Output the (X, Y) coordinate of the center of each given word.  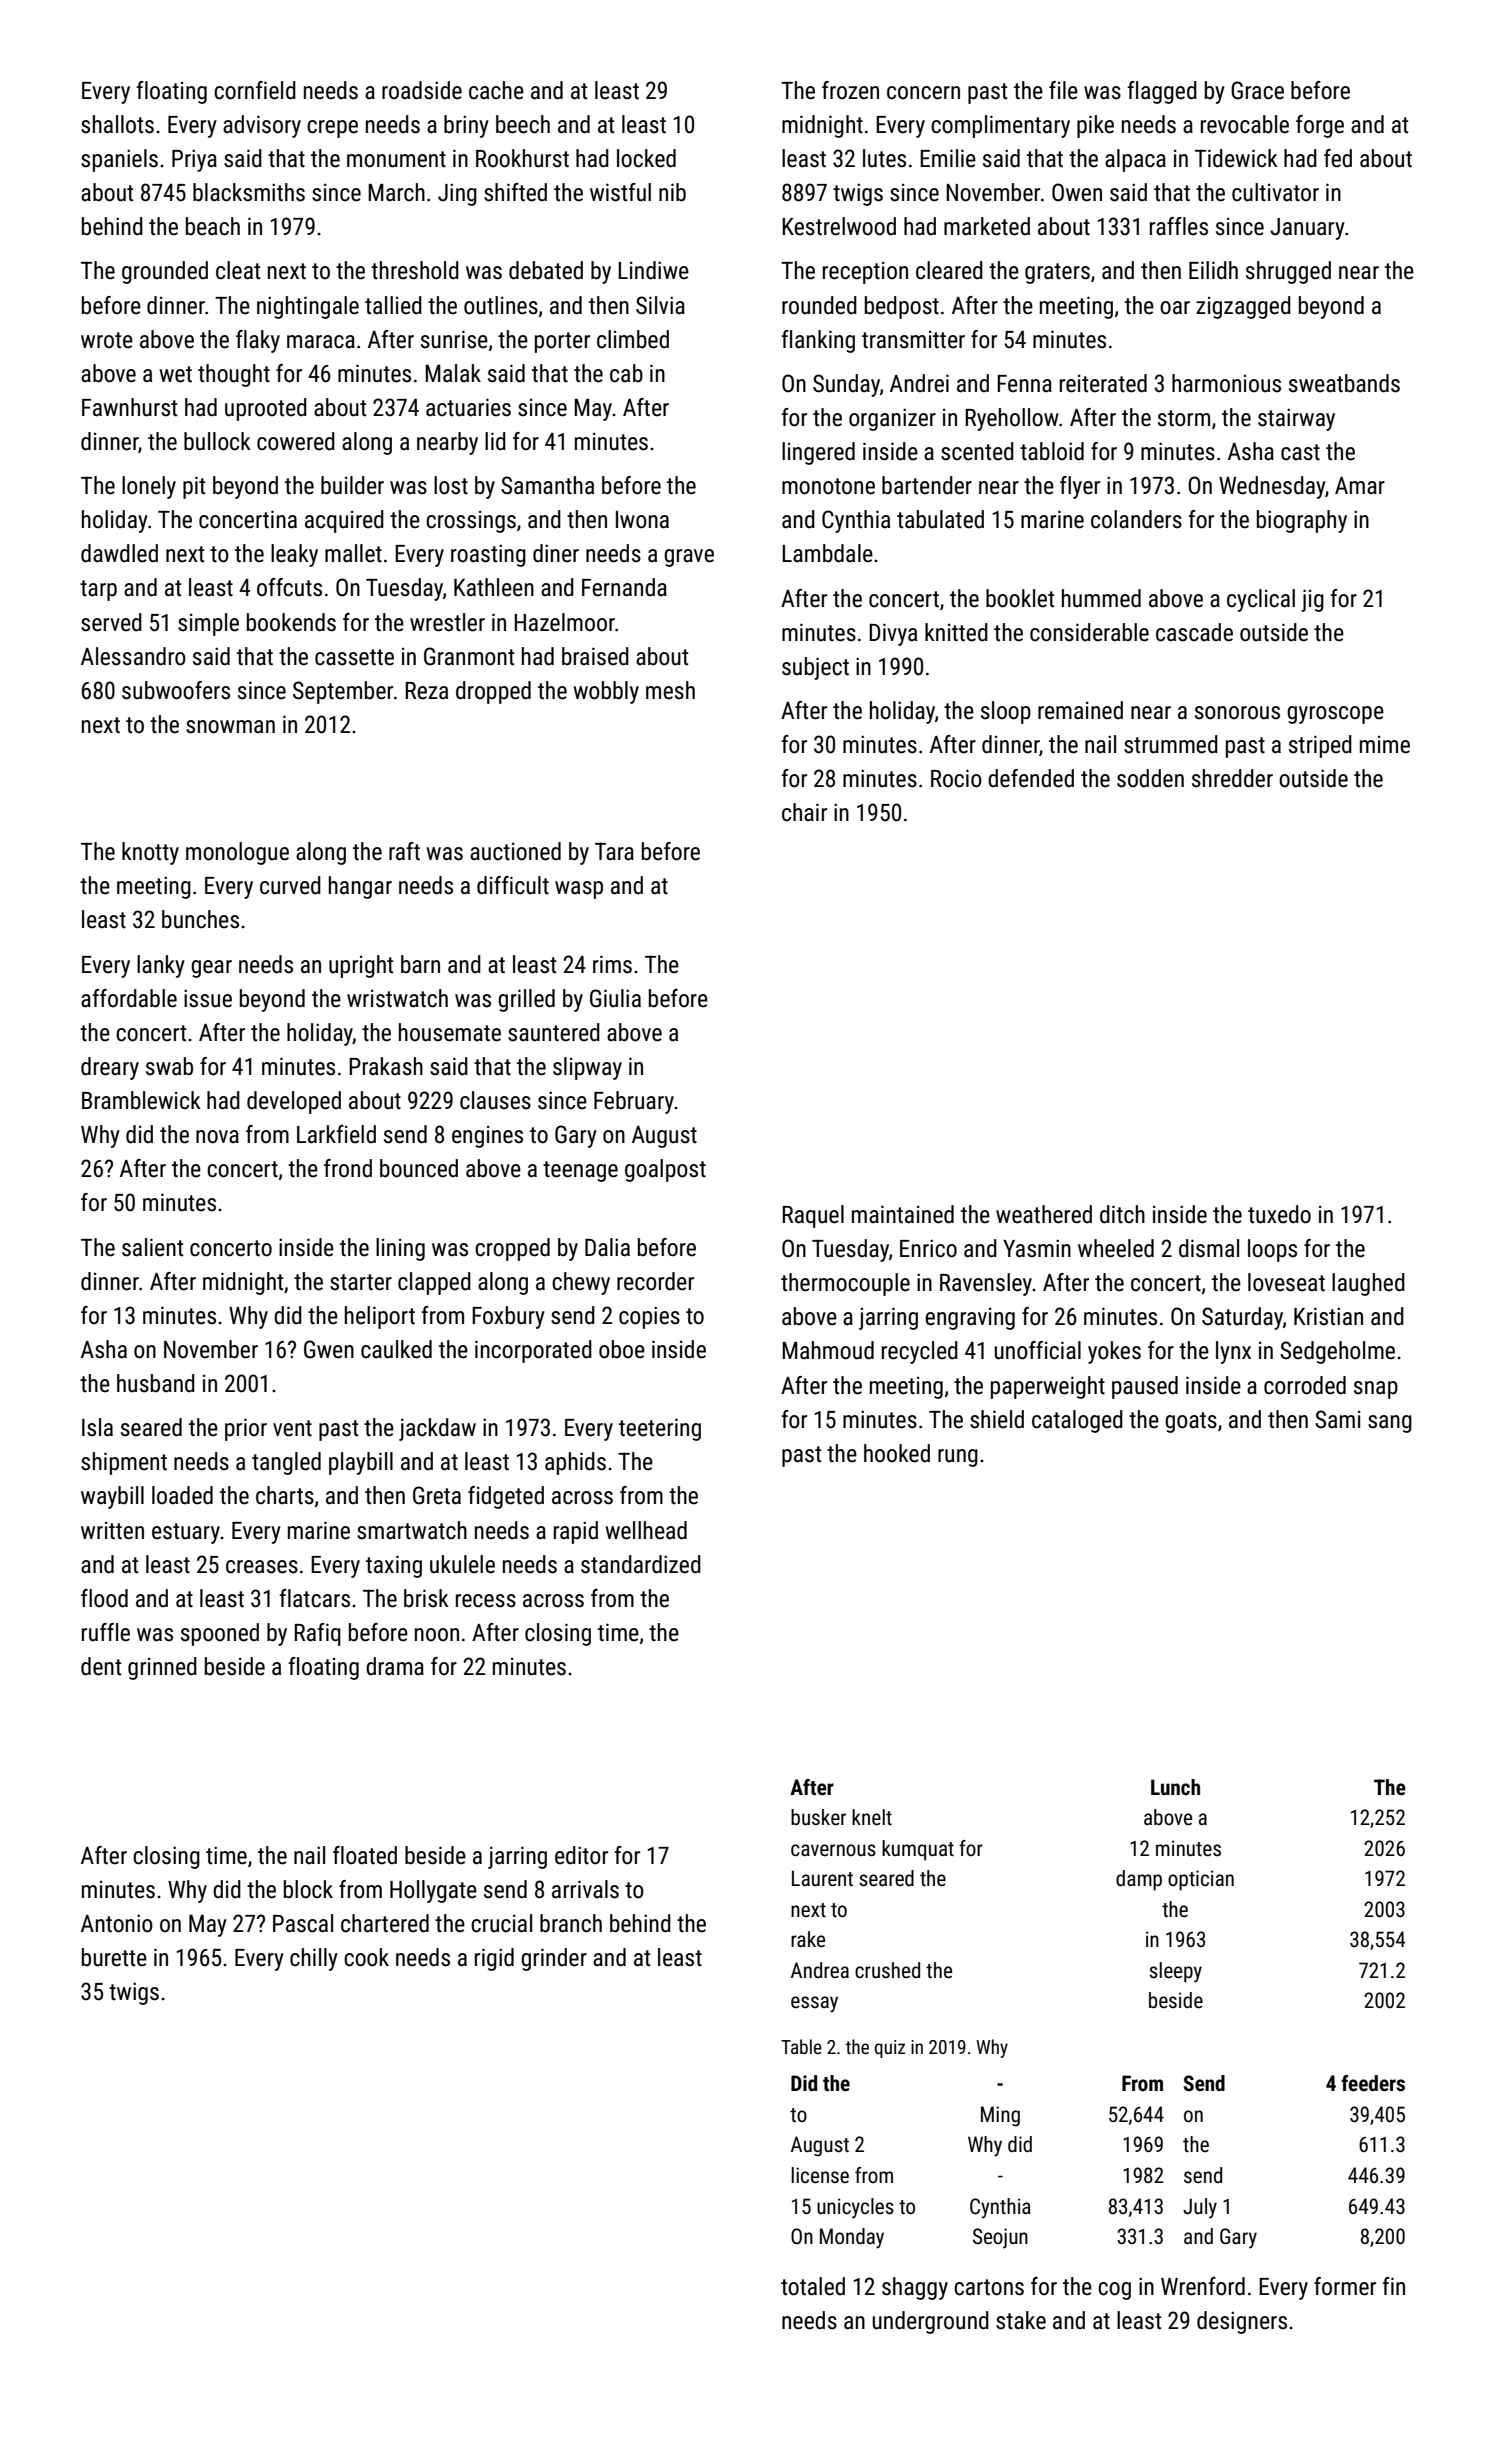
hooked (897, 1453)
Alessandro (133, 656)
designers (1242, 2322)
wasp (579, 890)
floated (365, 1855)
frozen (850, 90)
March (396, 192)
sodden (1150, 778)
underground (930, 2322)
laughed (1368, 1284)
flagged (1162, 92)
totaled (813, 2286)
